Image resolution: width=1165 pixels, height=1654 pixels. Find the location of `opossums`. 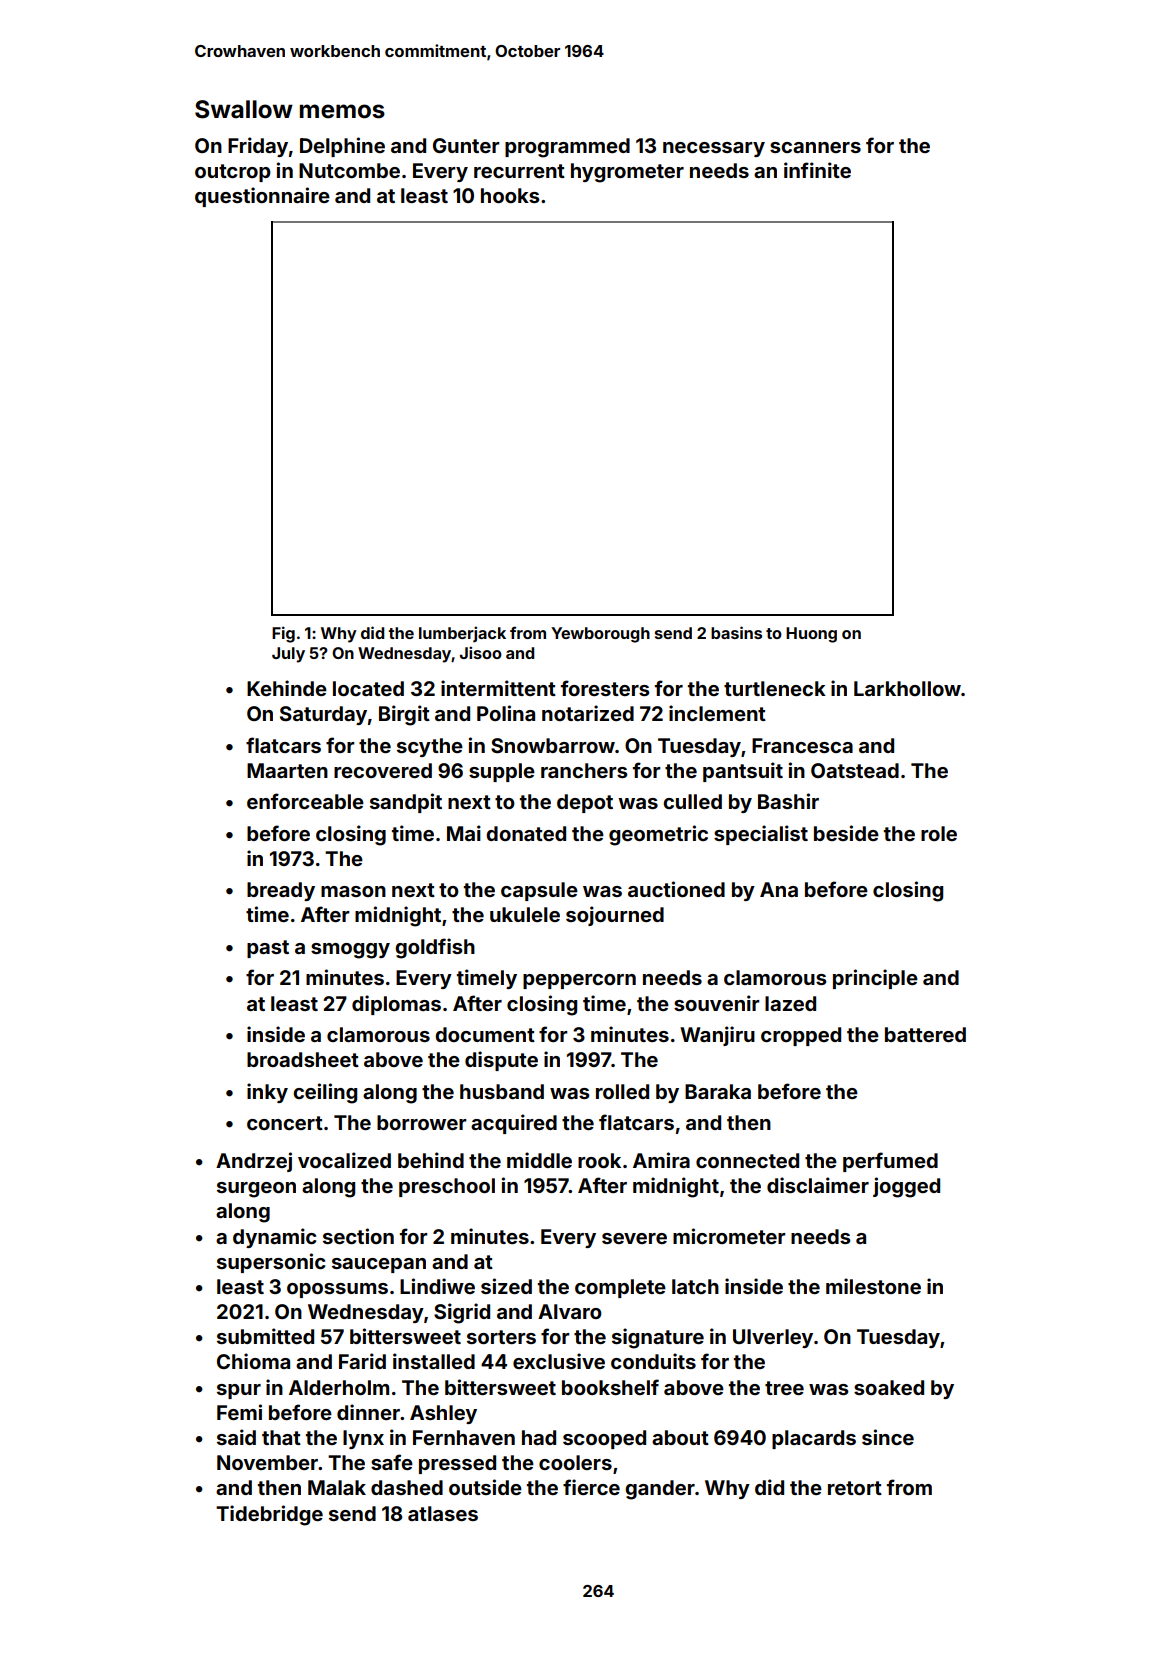

opossums is located at coordinates (337, 1290).
